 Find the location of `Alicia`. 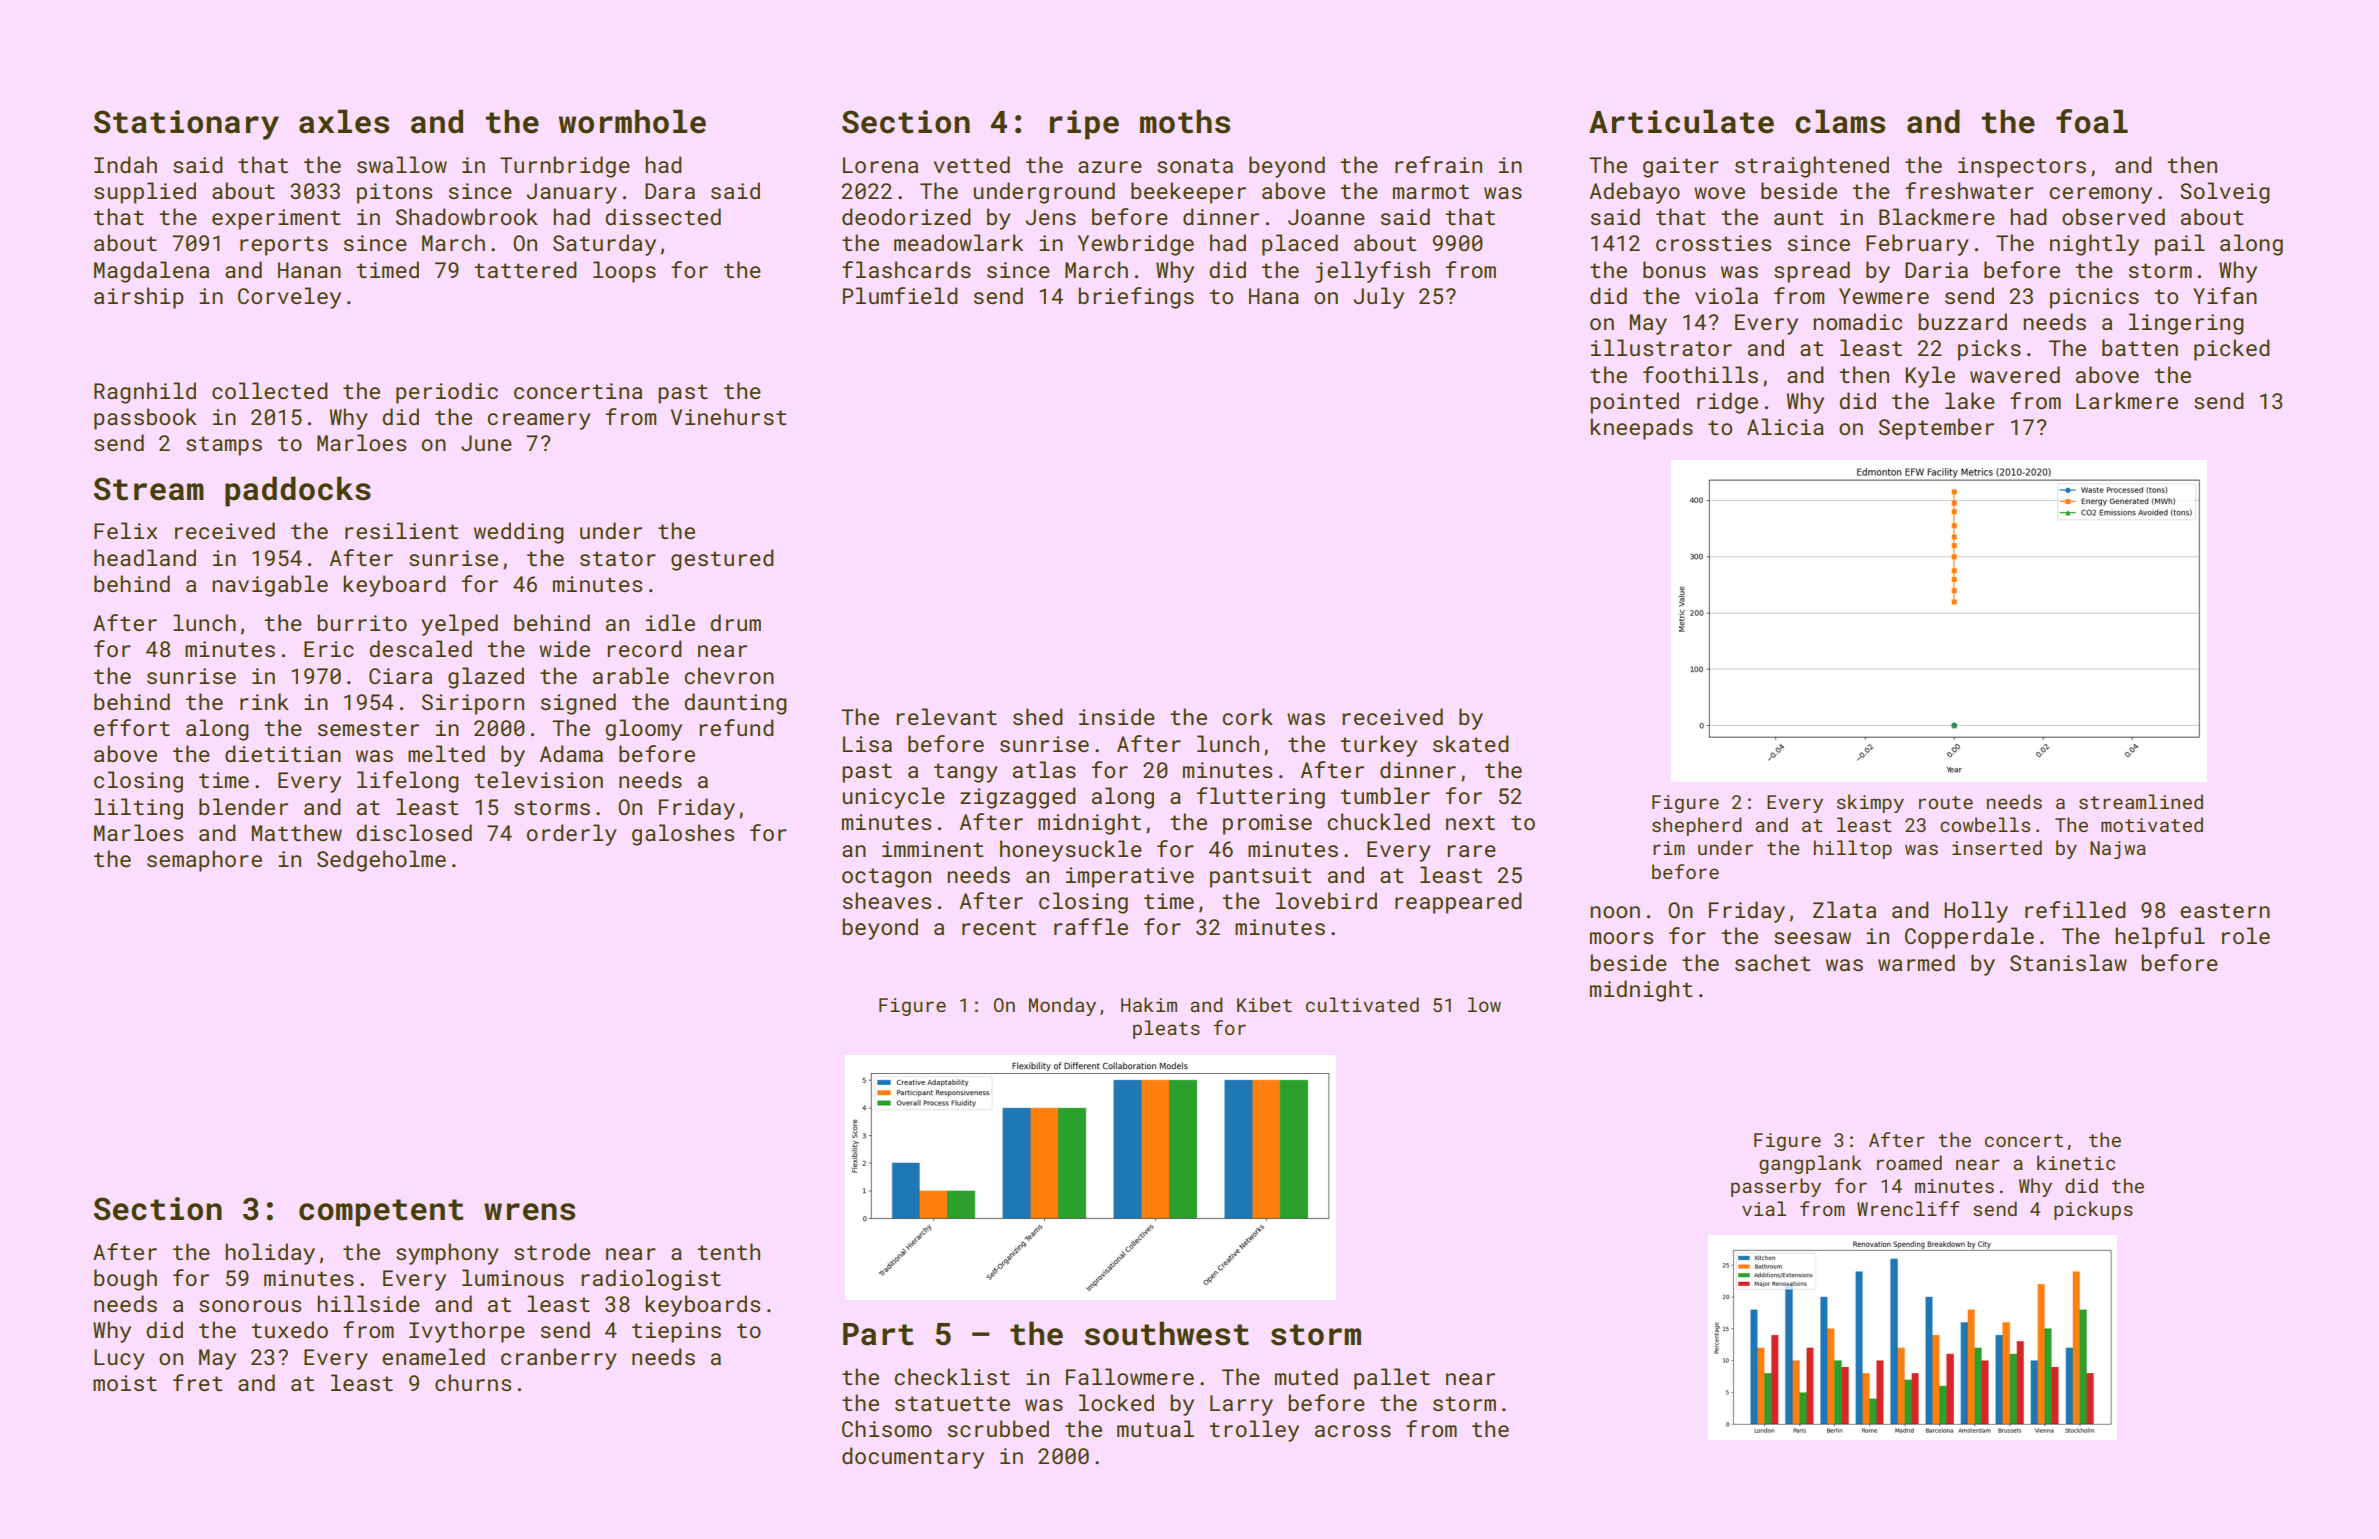

Alicia is located at coordinates (1785, 426).
